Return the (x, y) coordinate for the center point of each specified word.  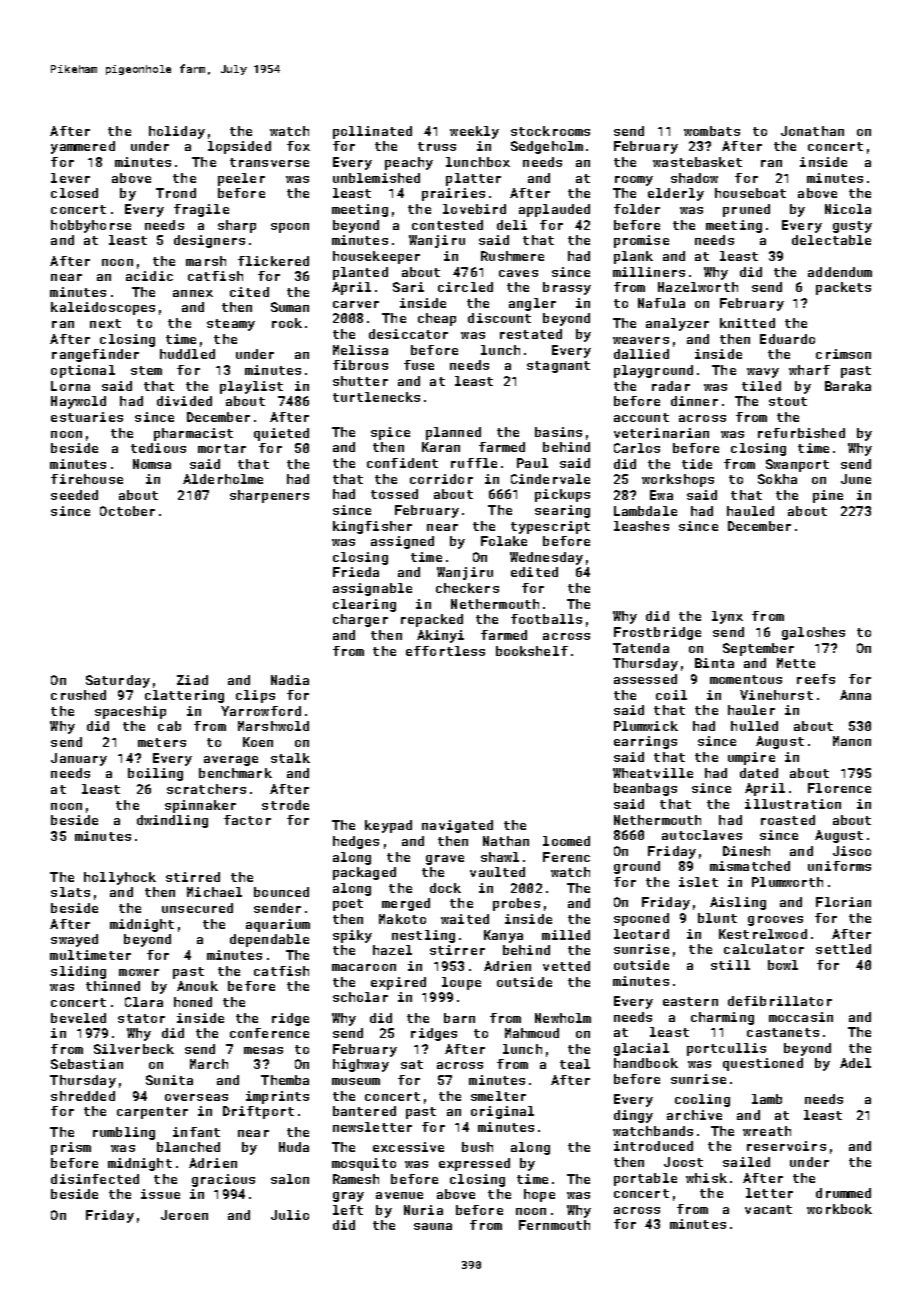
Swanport (797, 465)
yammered (83, 147)
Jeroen (184, 1215)
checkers (467, 588)
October (127, 511)
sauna (433, 1226)
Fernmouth (554, 1225)
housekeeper (376, 257)
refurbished (801, 433)
